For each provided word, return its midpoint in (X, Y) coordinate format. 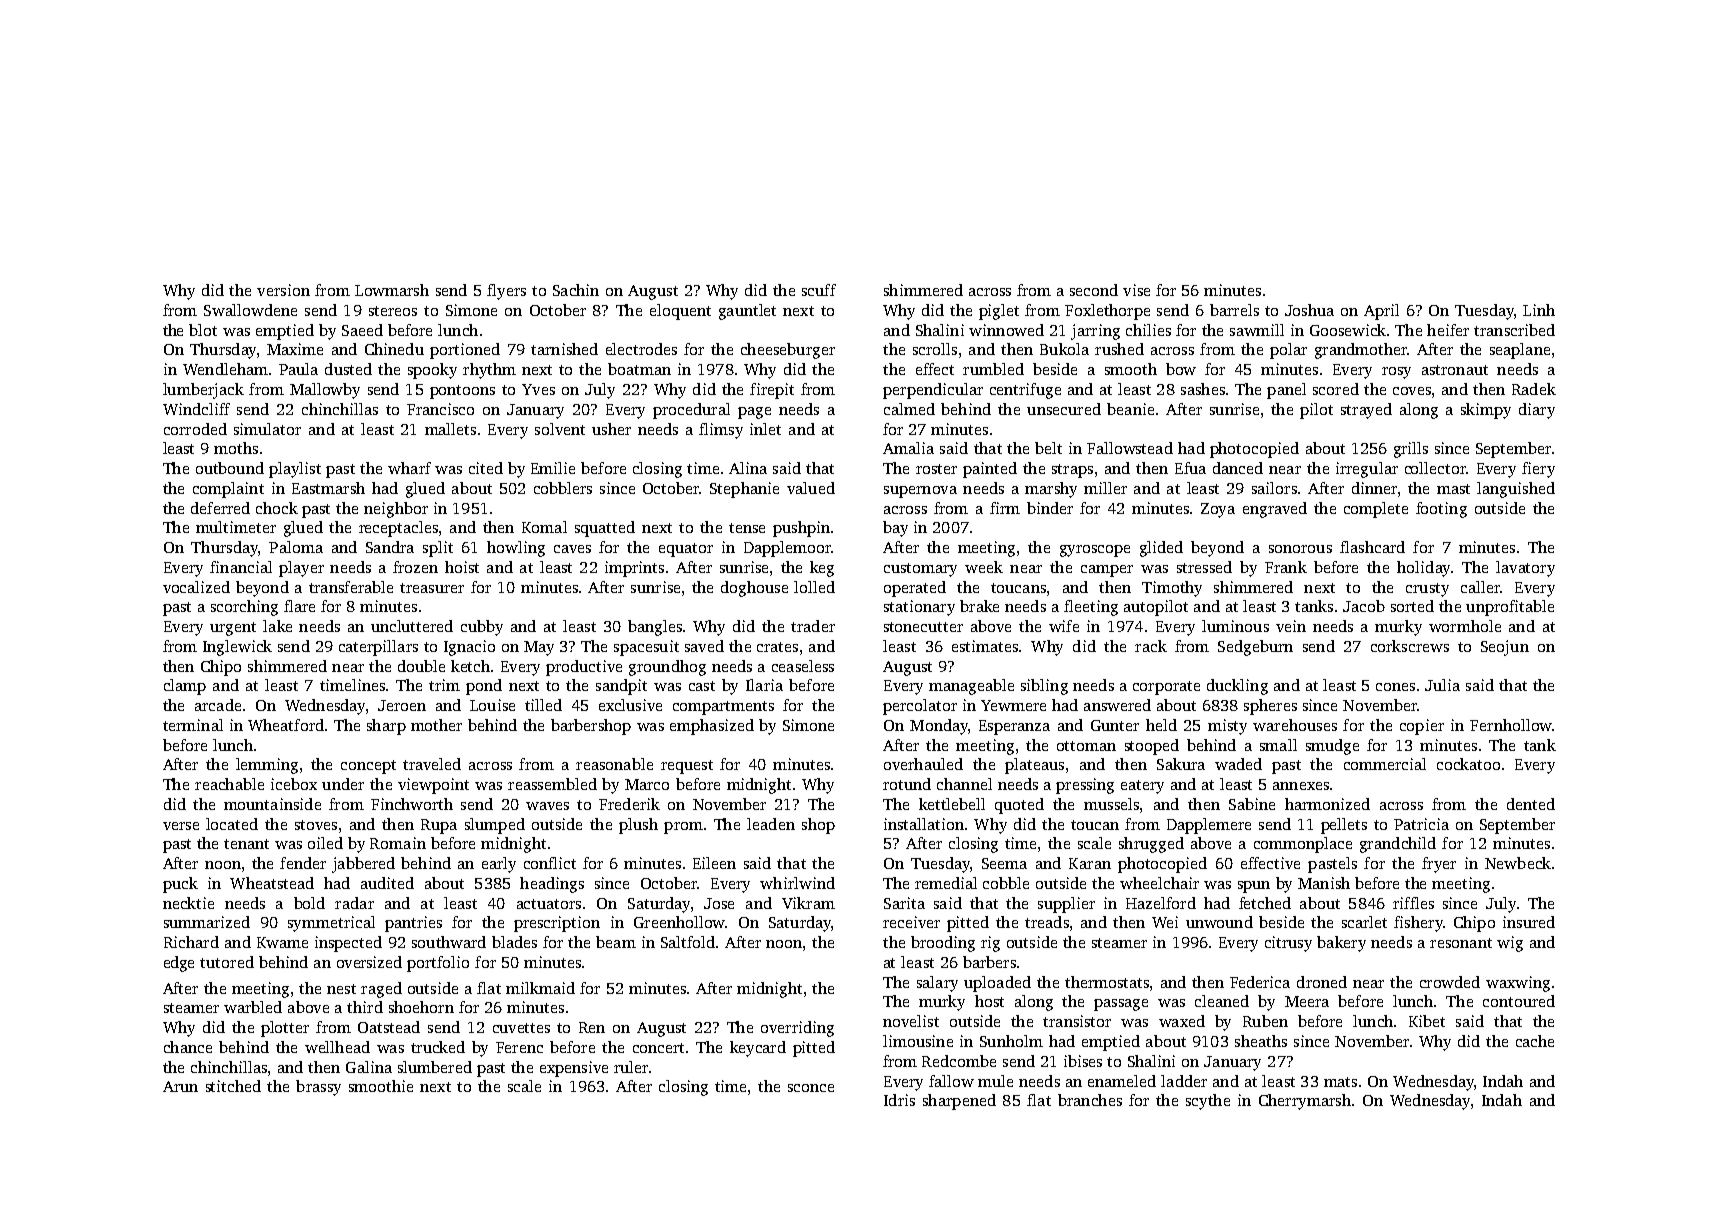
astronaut (1455, 370)
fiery (1538, 470)
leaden (771, 824)
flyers (506, 292)
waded (1238, 764)
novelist (911, 1021)
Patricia (1421, 824)
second (1094, 290)
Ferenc (519, 1047)
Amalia (908, 448)
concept (368, 767)
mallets (450, 429)
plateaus (1034, 766)
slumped (495, 826)
